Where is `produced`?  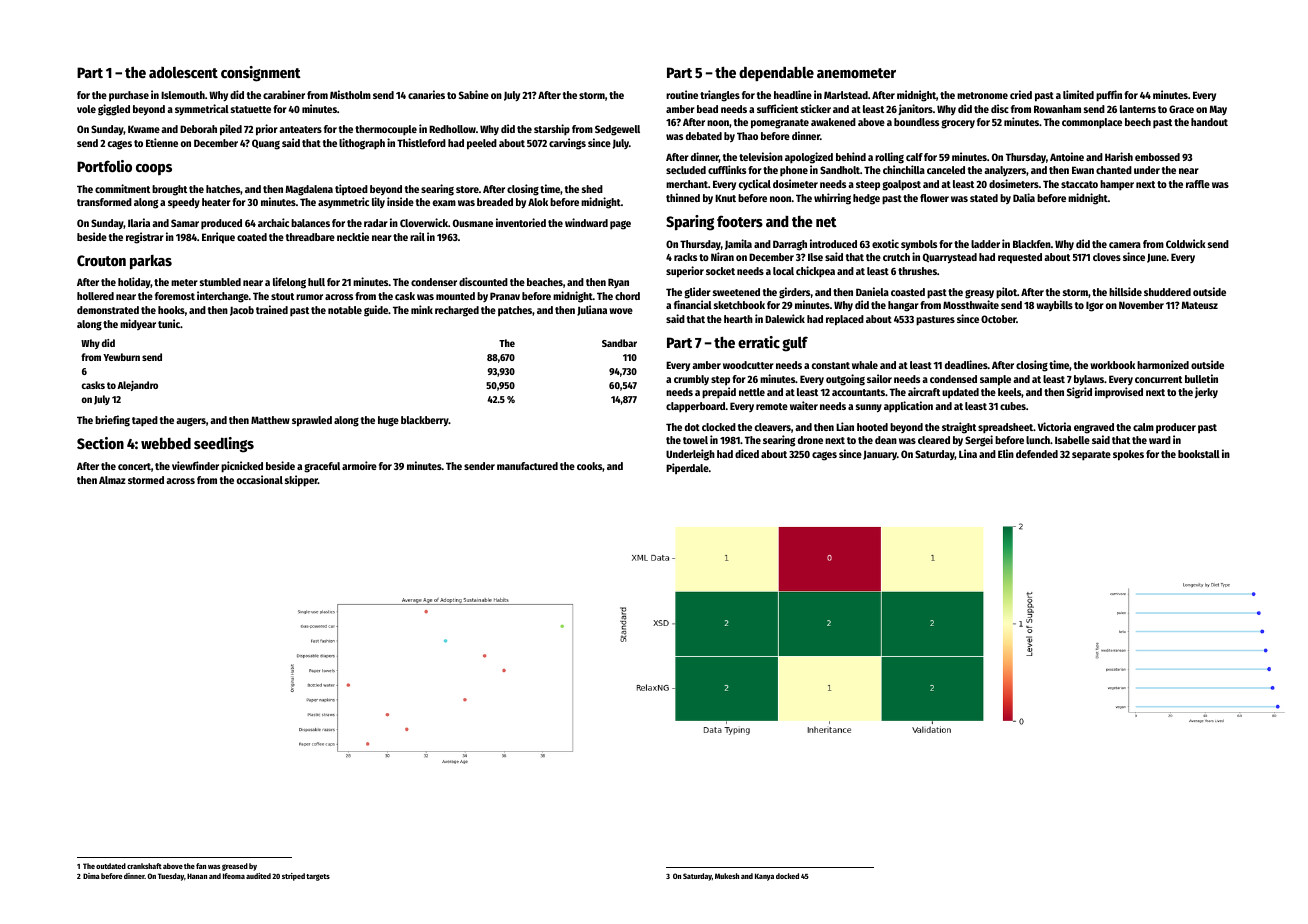 produced is located at coordinates (221, 224).
